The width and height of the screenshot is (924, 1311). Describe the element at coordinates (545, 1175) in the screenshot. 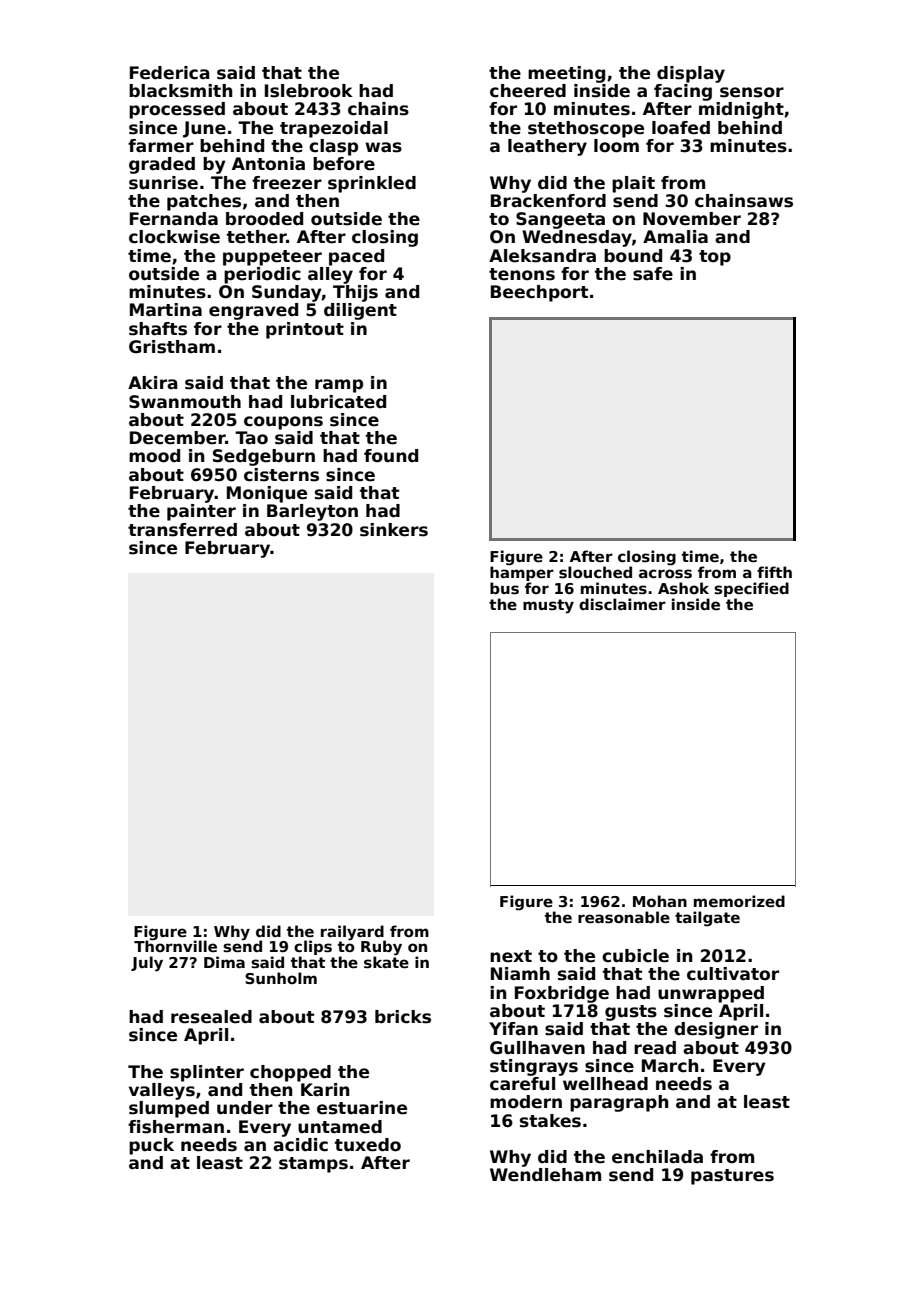

I see `Wendleham` at that location.
